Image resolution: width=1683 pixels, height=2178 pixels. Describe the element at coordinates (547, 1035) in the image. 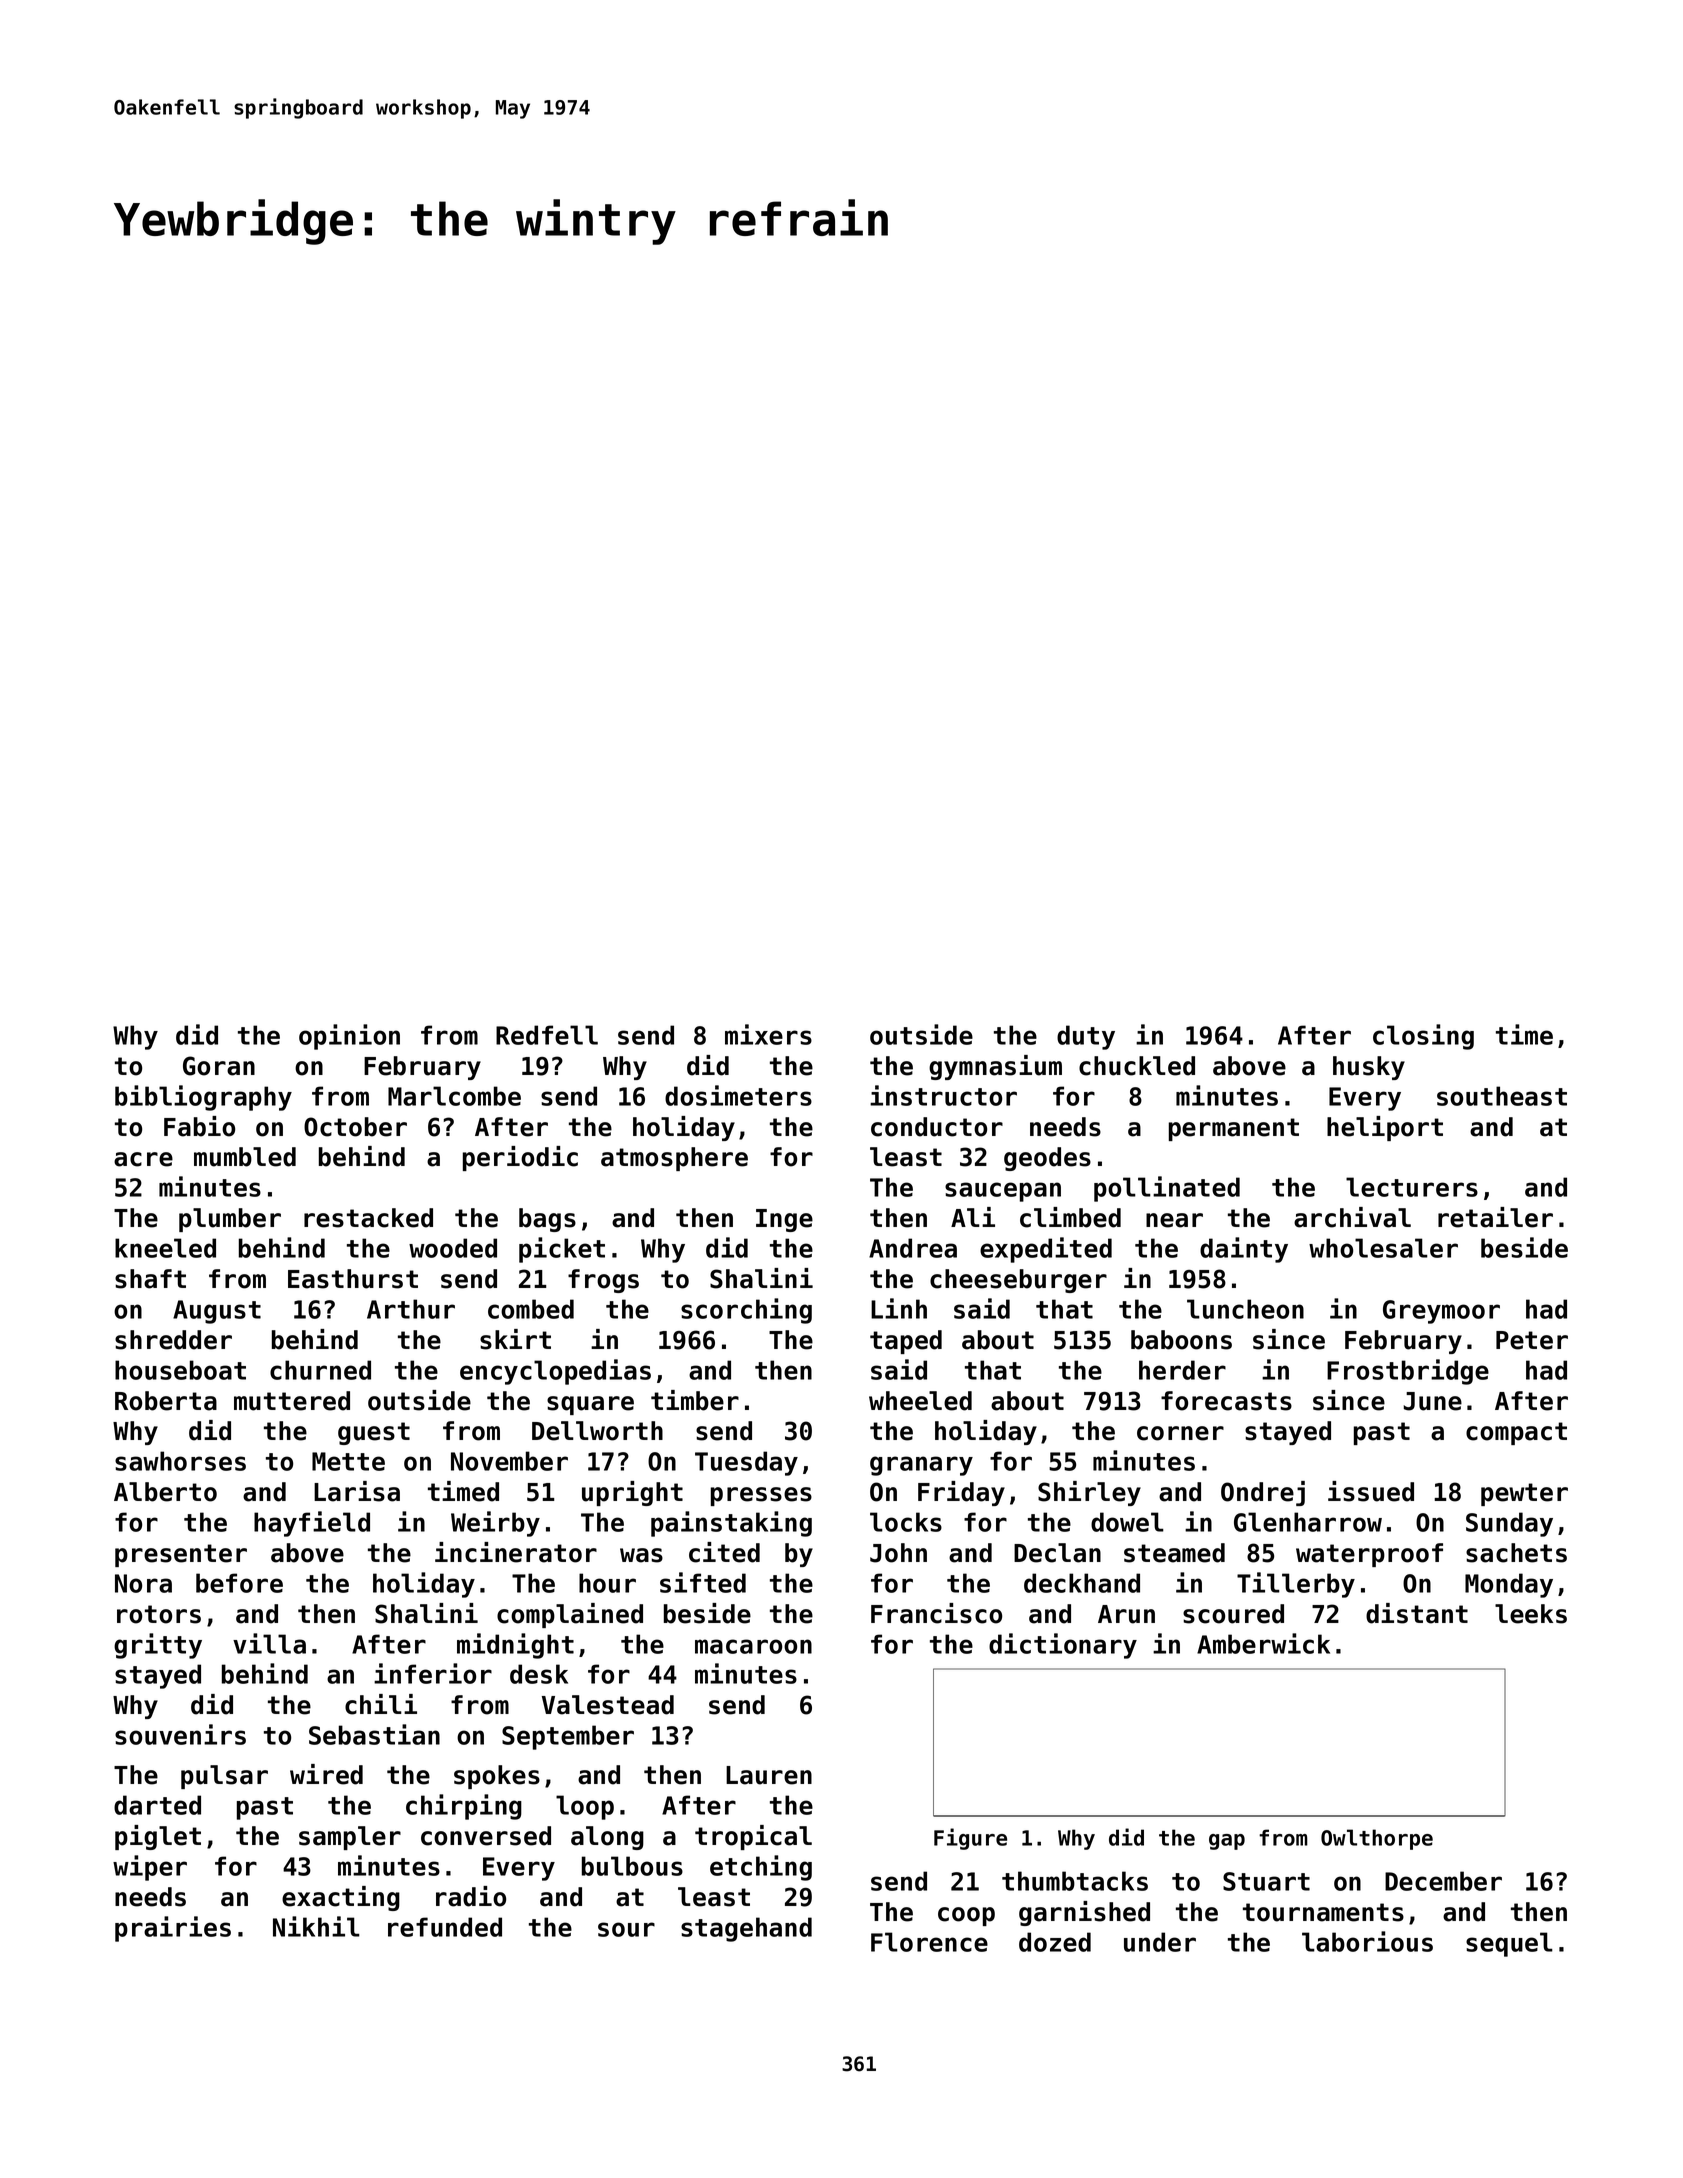

I see `Redfell` at that location.
